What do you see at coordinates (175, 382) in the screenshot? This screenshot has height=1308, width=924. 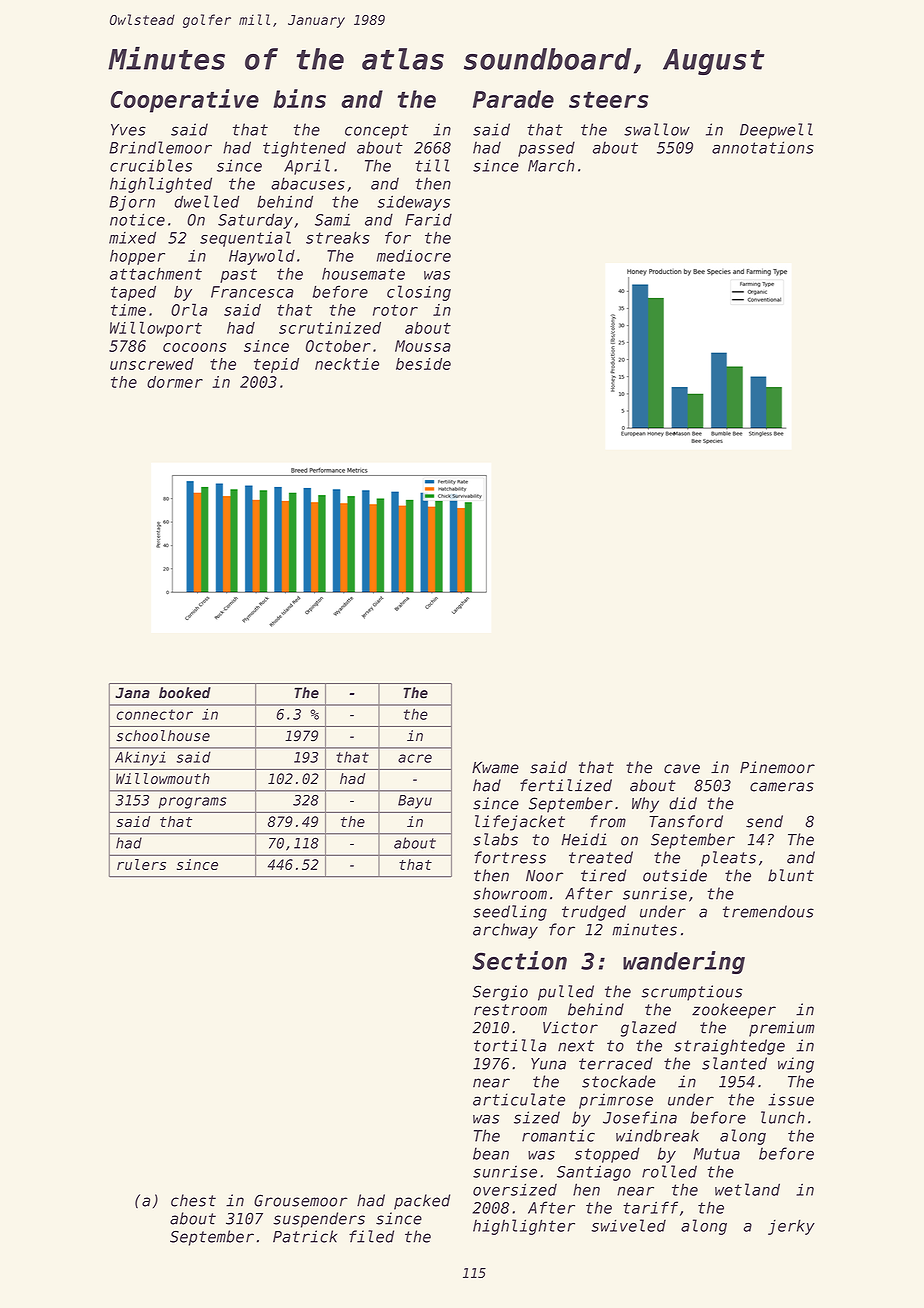 I see `dormer` at bounding box center [175, 382].
